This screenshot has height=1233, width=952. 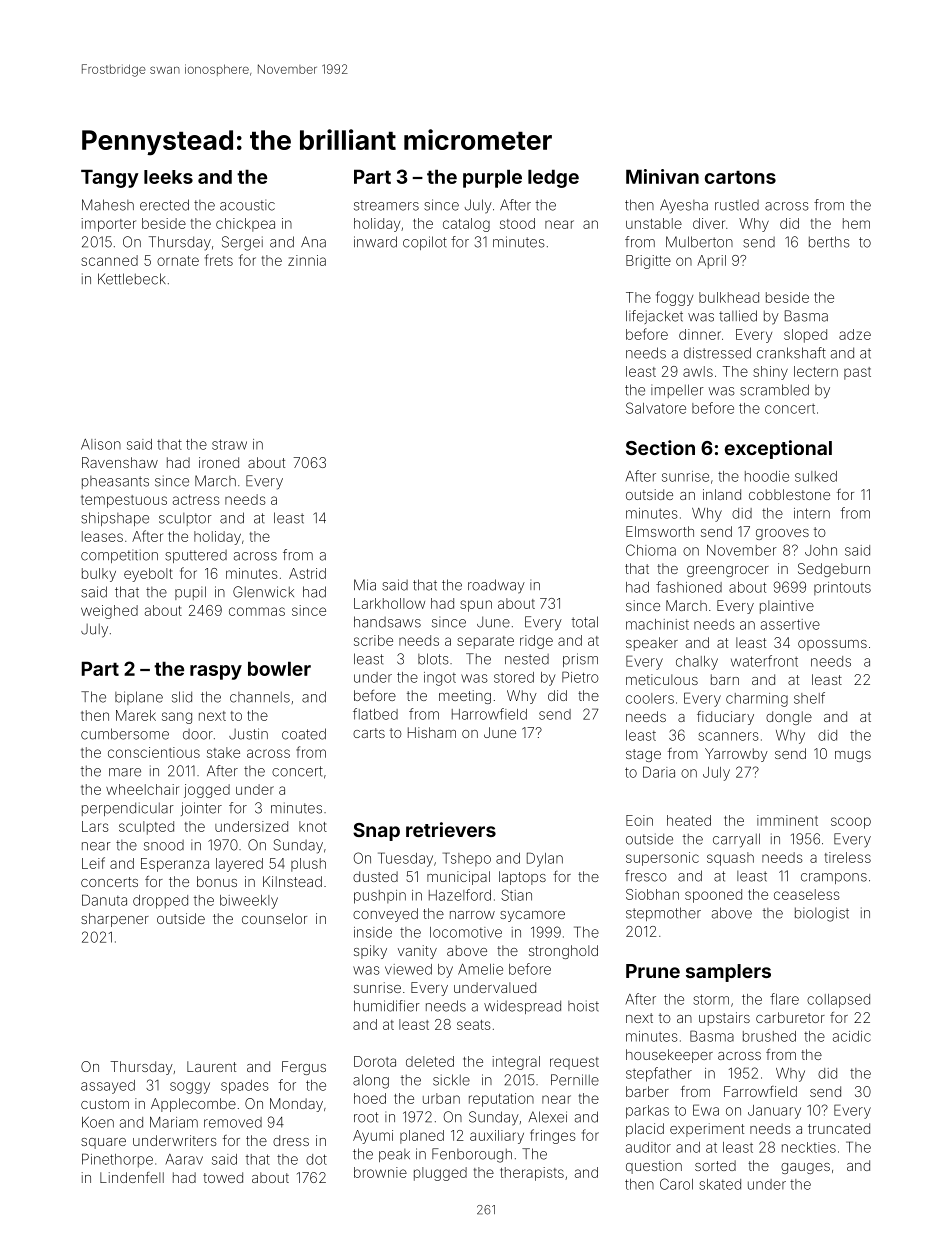 I want to click on zinnia, so click(x=307, y=260).
